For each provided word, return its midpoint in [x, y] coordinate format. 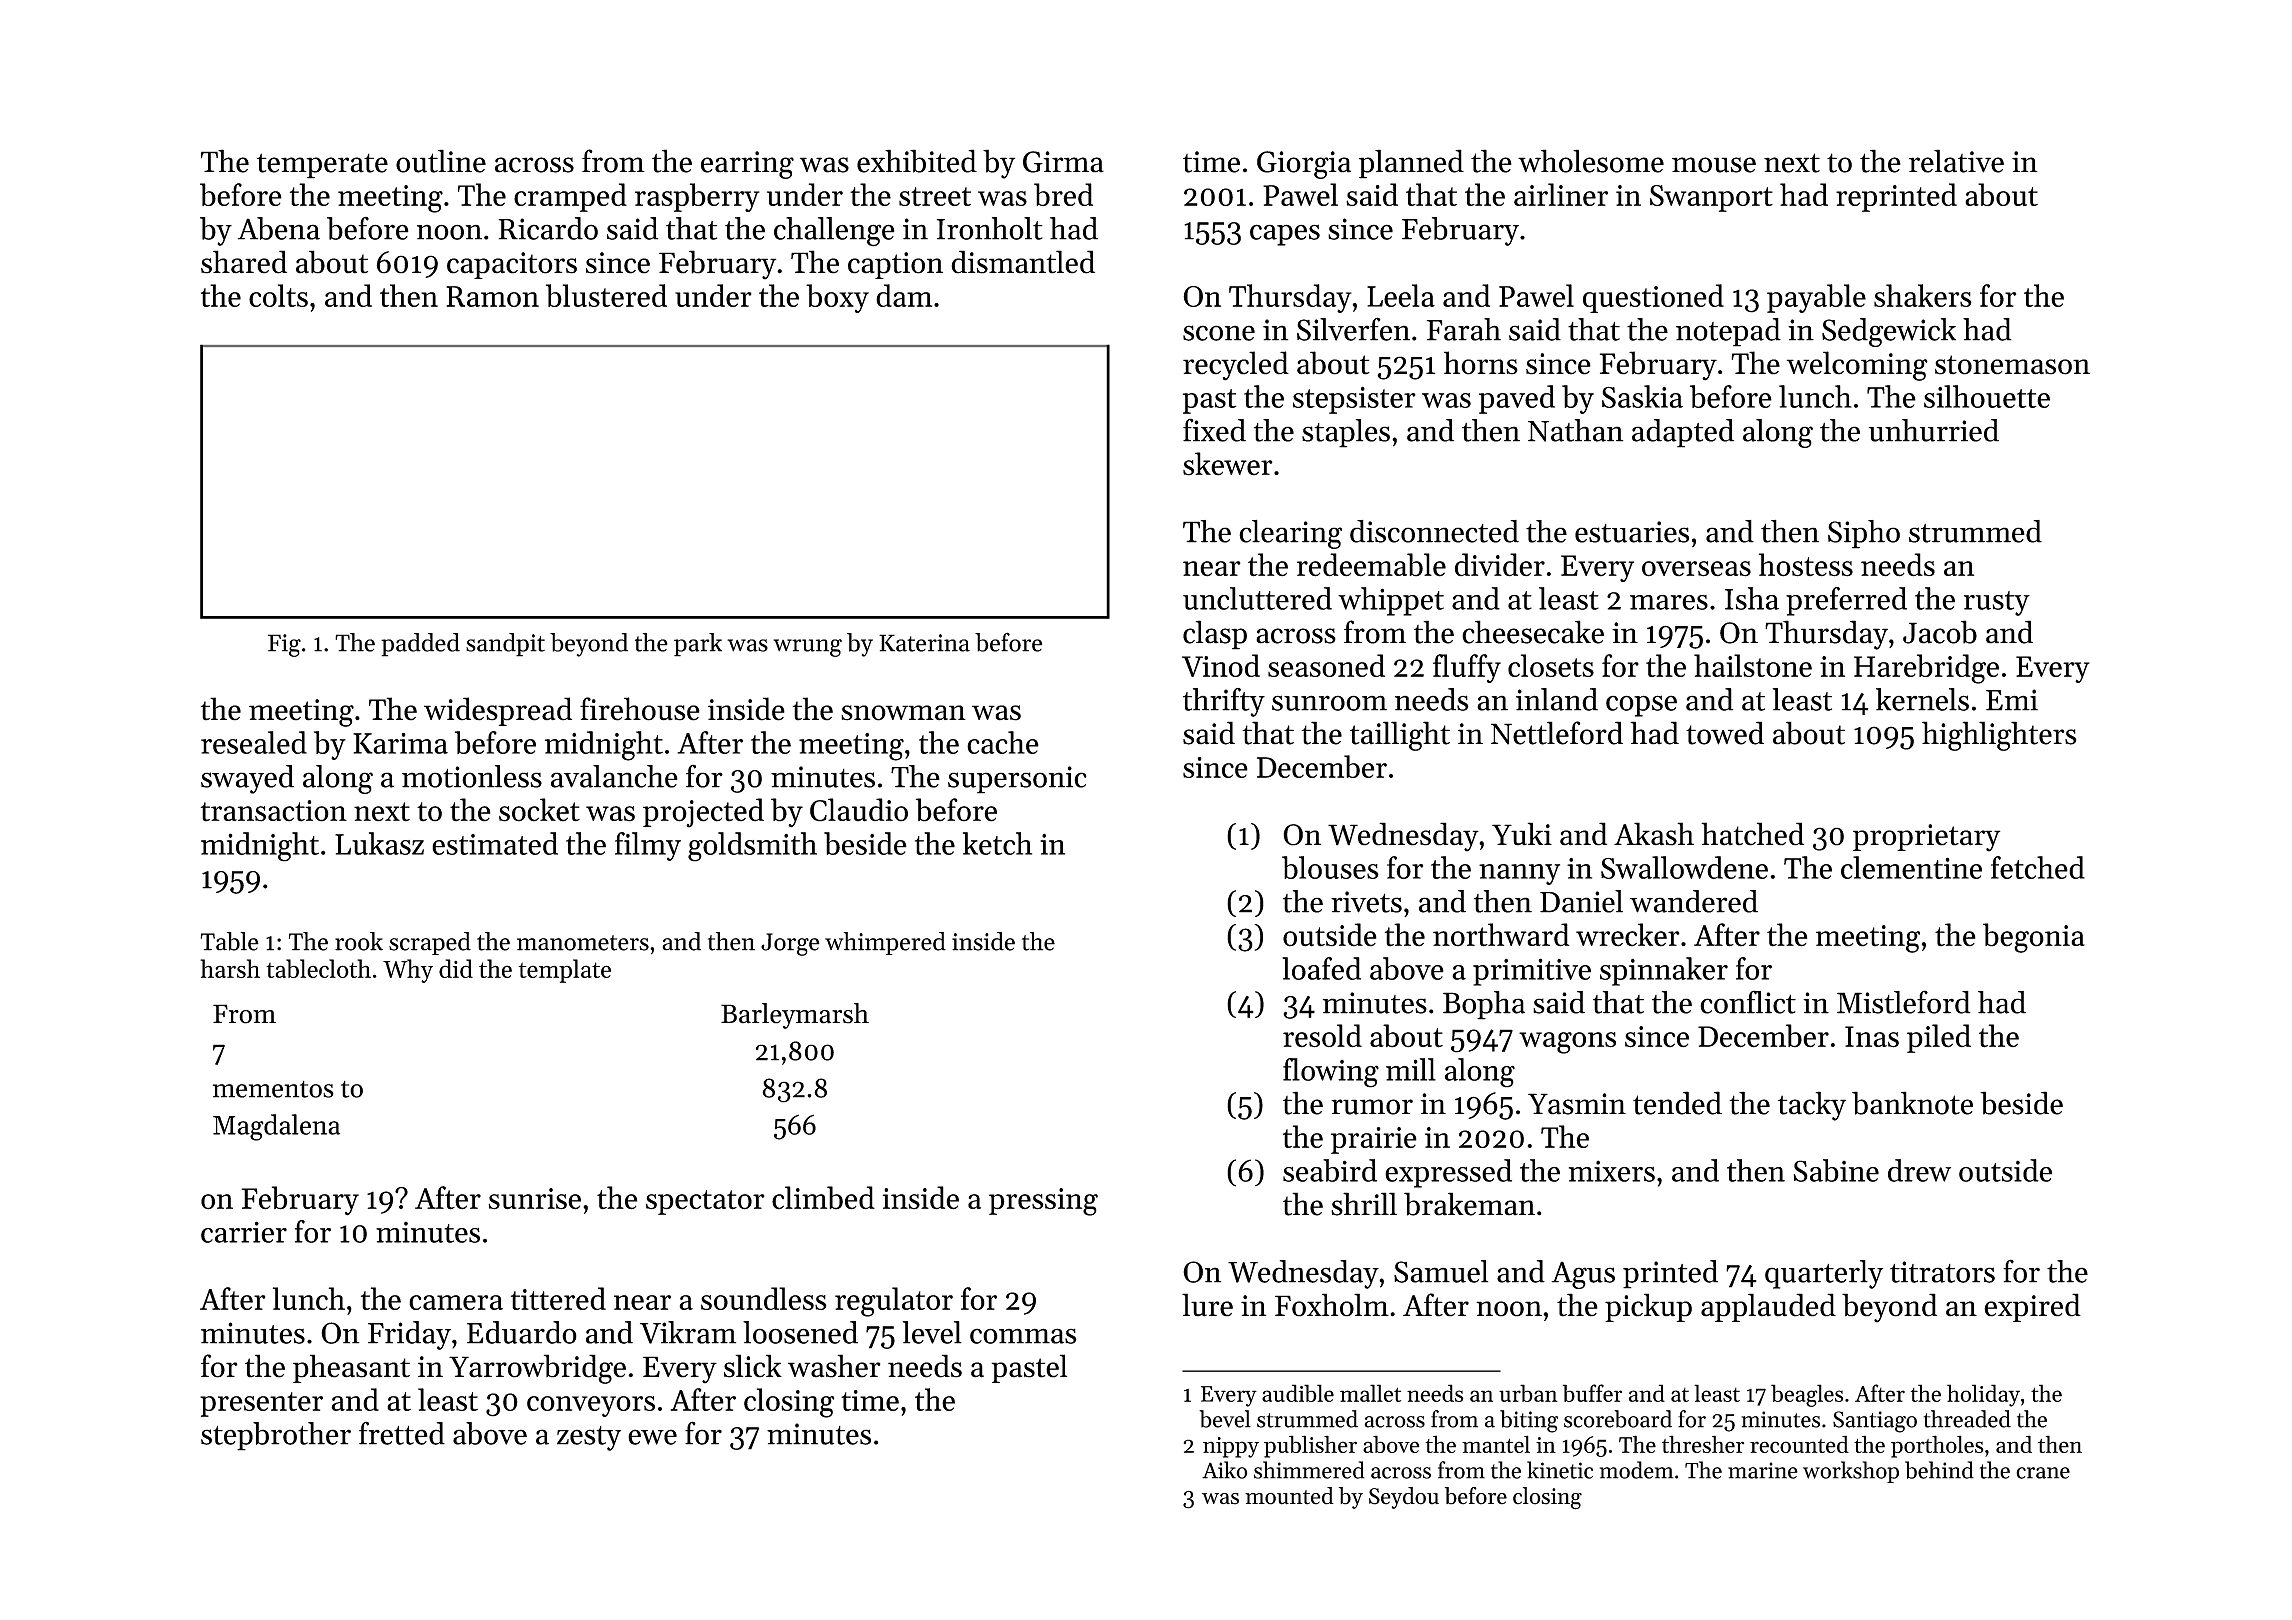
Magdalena [276, 1127]
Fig [284, 645]
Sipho [1864, 534]
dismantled [1023, 262]
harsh [230, 968]
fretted [402, 1433]
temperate [322, 166]
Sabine [1836, 1170]
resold [1322, 1036]
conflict [1748, 1002]
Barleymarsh [795, 1016]
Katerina [924, 643]
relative [1956, 161]
